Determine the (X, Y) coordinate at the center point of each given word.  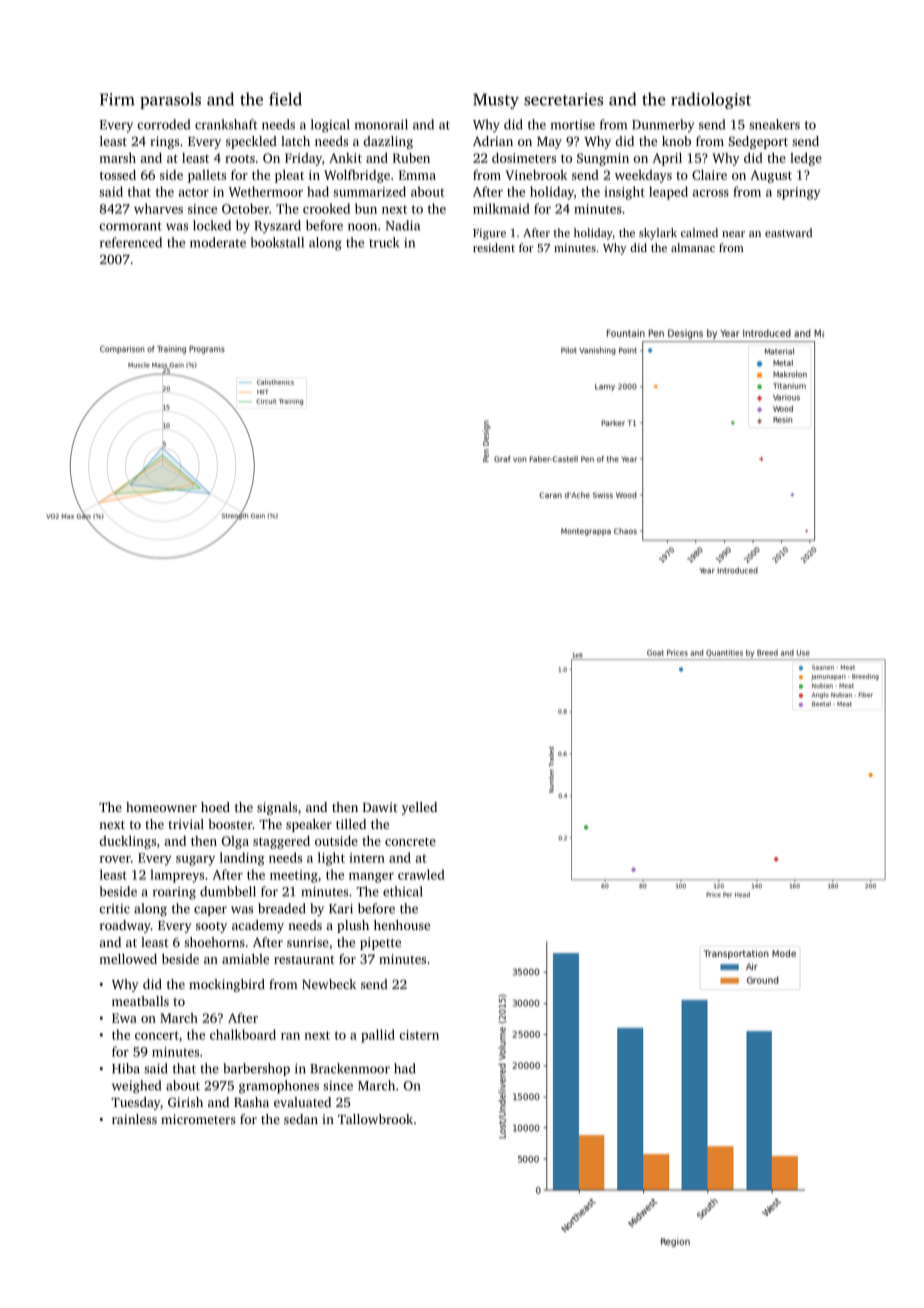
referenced (131, 242)
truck (384, 242)
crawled (421, 874)
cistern (419, 1035)
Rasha (251, 1102)
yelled (419, 808)
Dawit (380, 807)
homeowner (161, 807)
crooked (326, 208)
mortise (573, 125)
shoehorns (214, 942)
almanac (693, 247)
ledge (806, 159)
